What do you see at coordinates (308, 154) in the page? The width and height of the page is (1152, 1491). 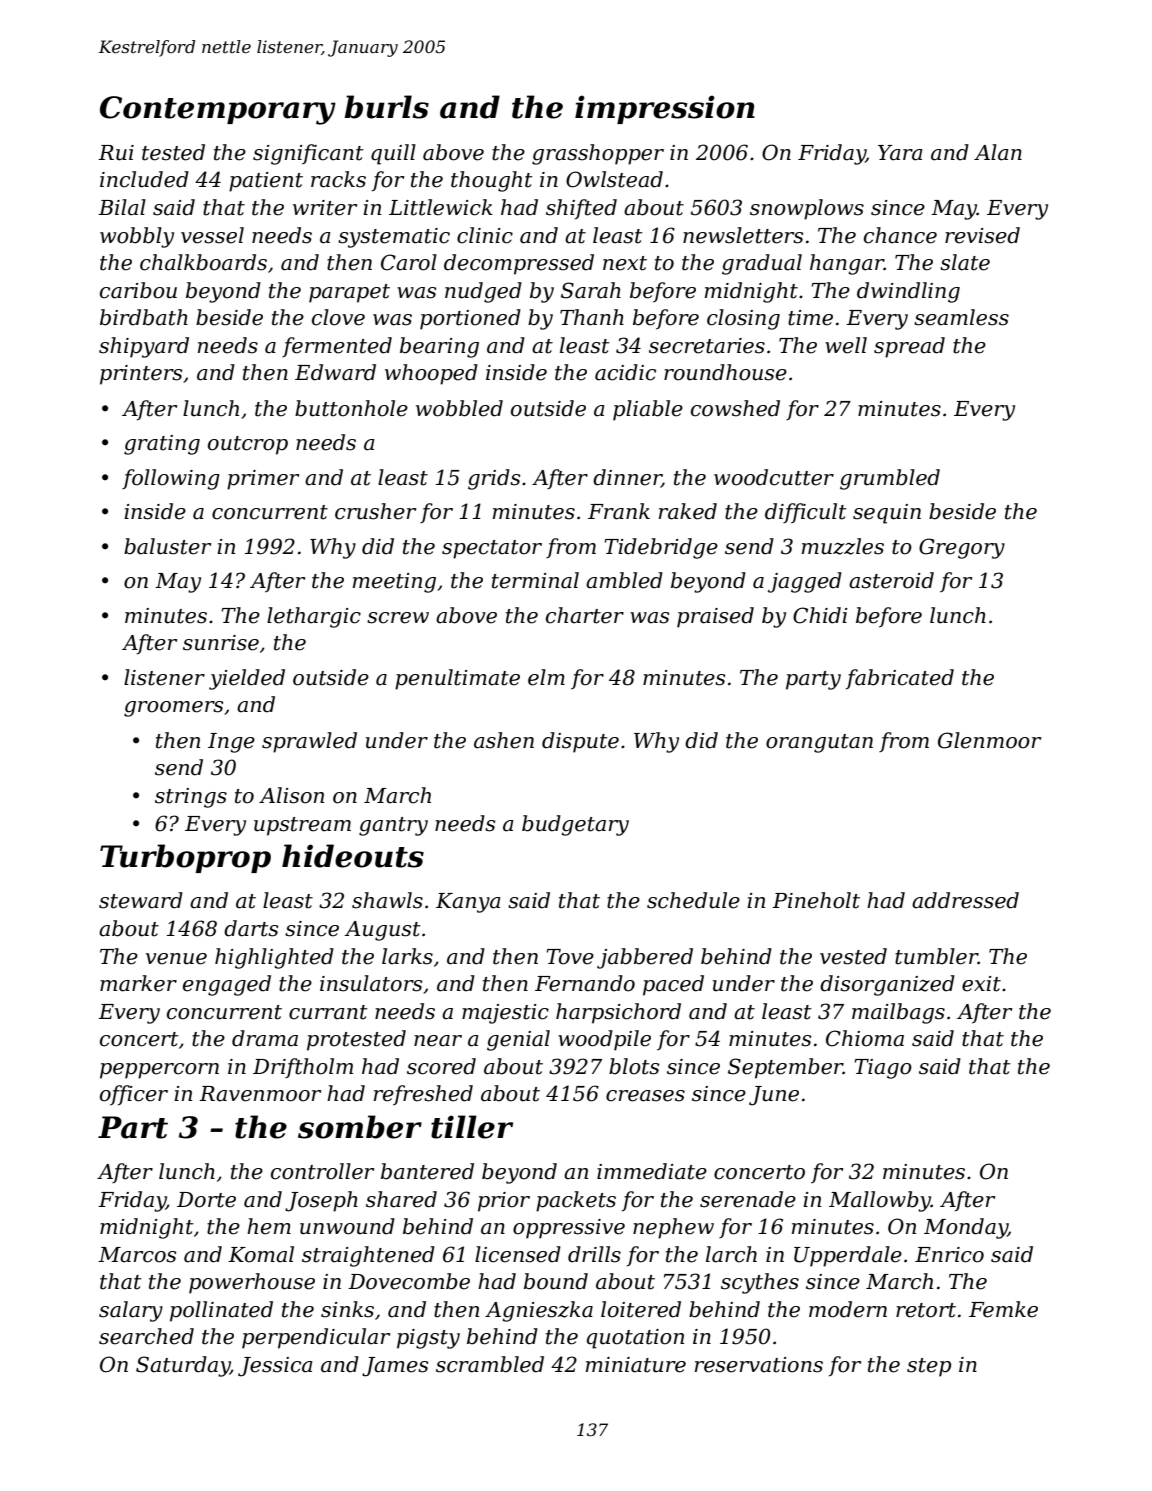 I see `significant` at bounding box center [308, 154].
